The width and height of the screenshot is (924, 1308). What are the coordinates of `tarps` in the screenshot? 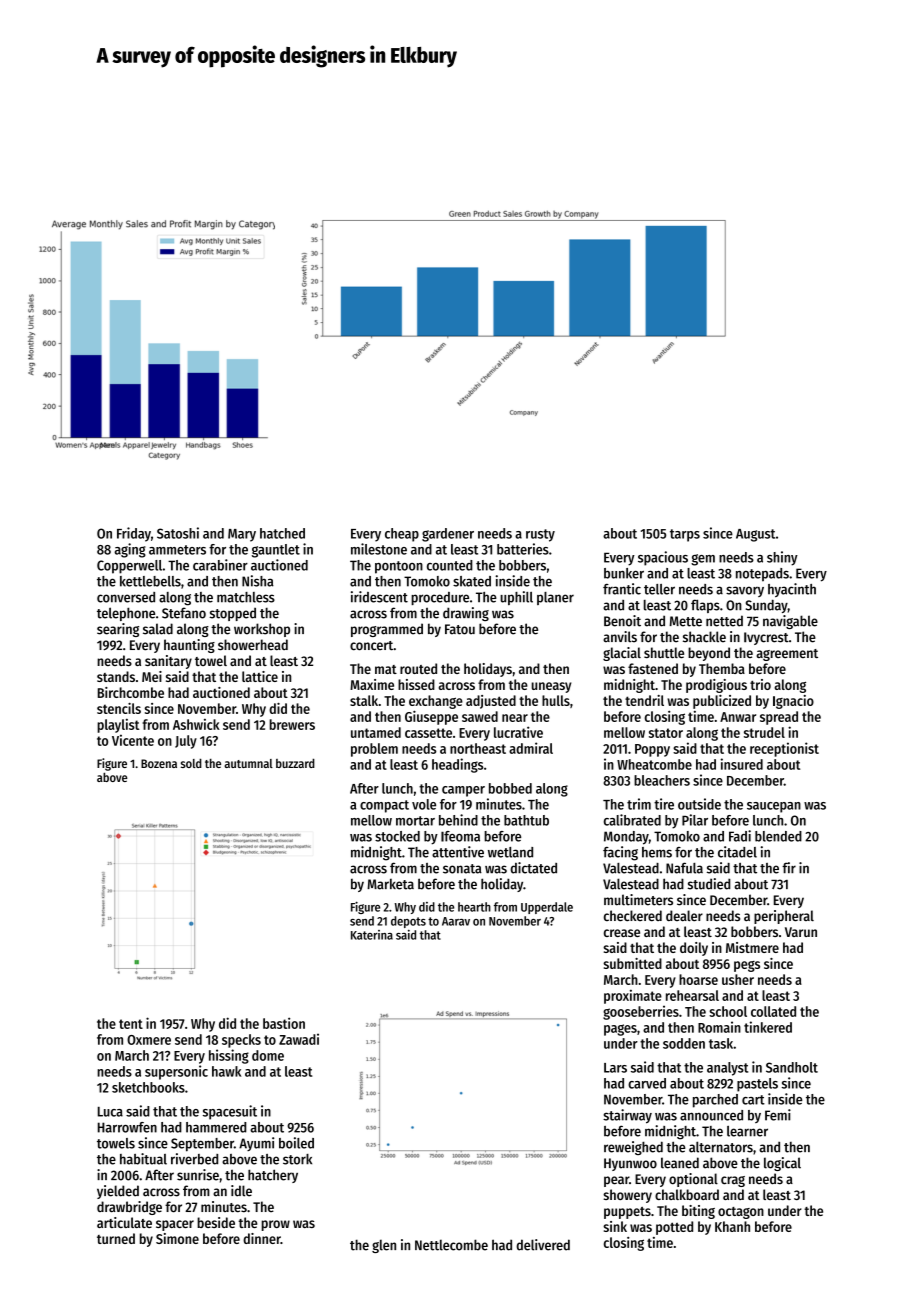 It's located at (685, 535).
